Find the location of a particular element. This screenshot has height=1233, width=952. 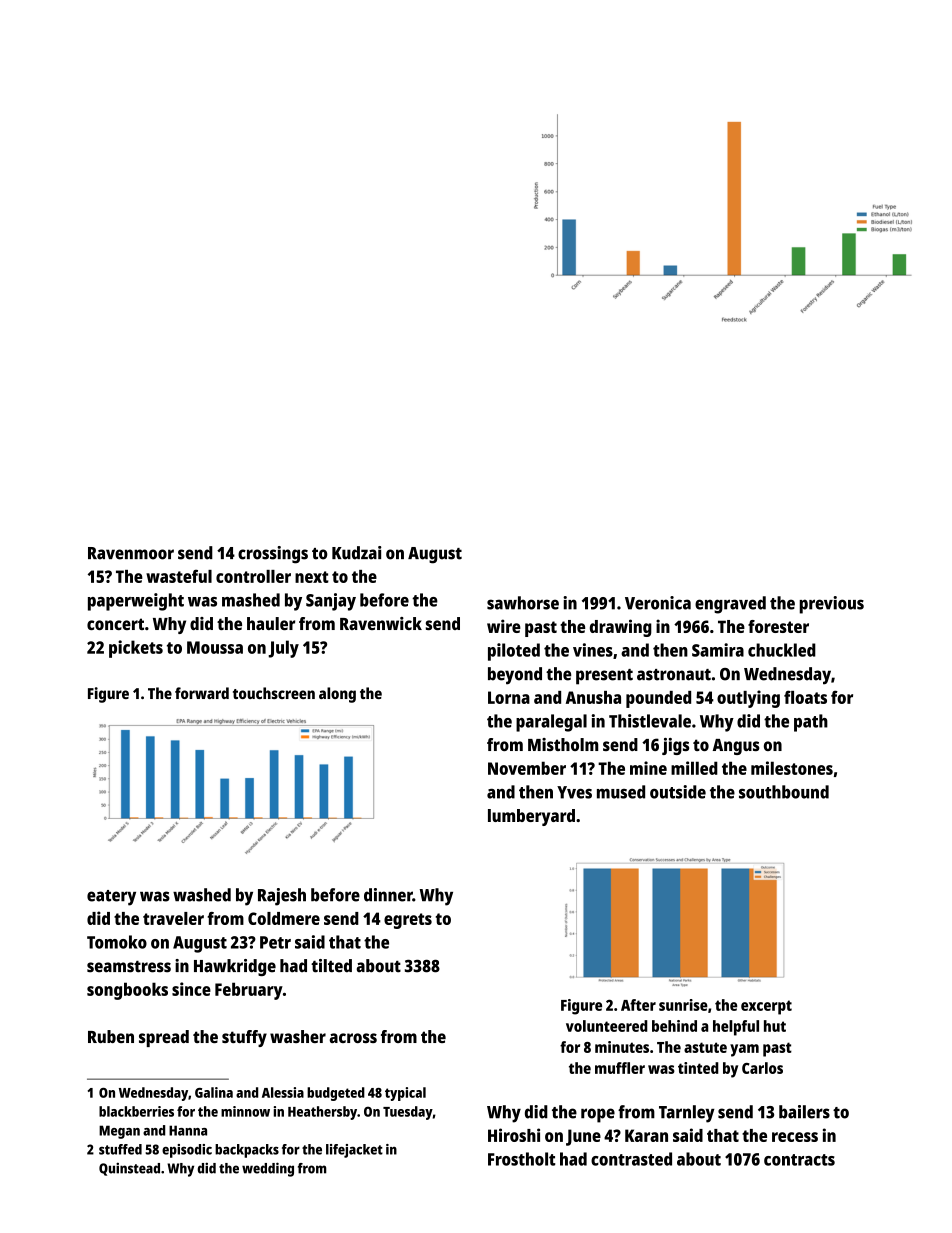

minnow is located at coordinates (245, 1111).
